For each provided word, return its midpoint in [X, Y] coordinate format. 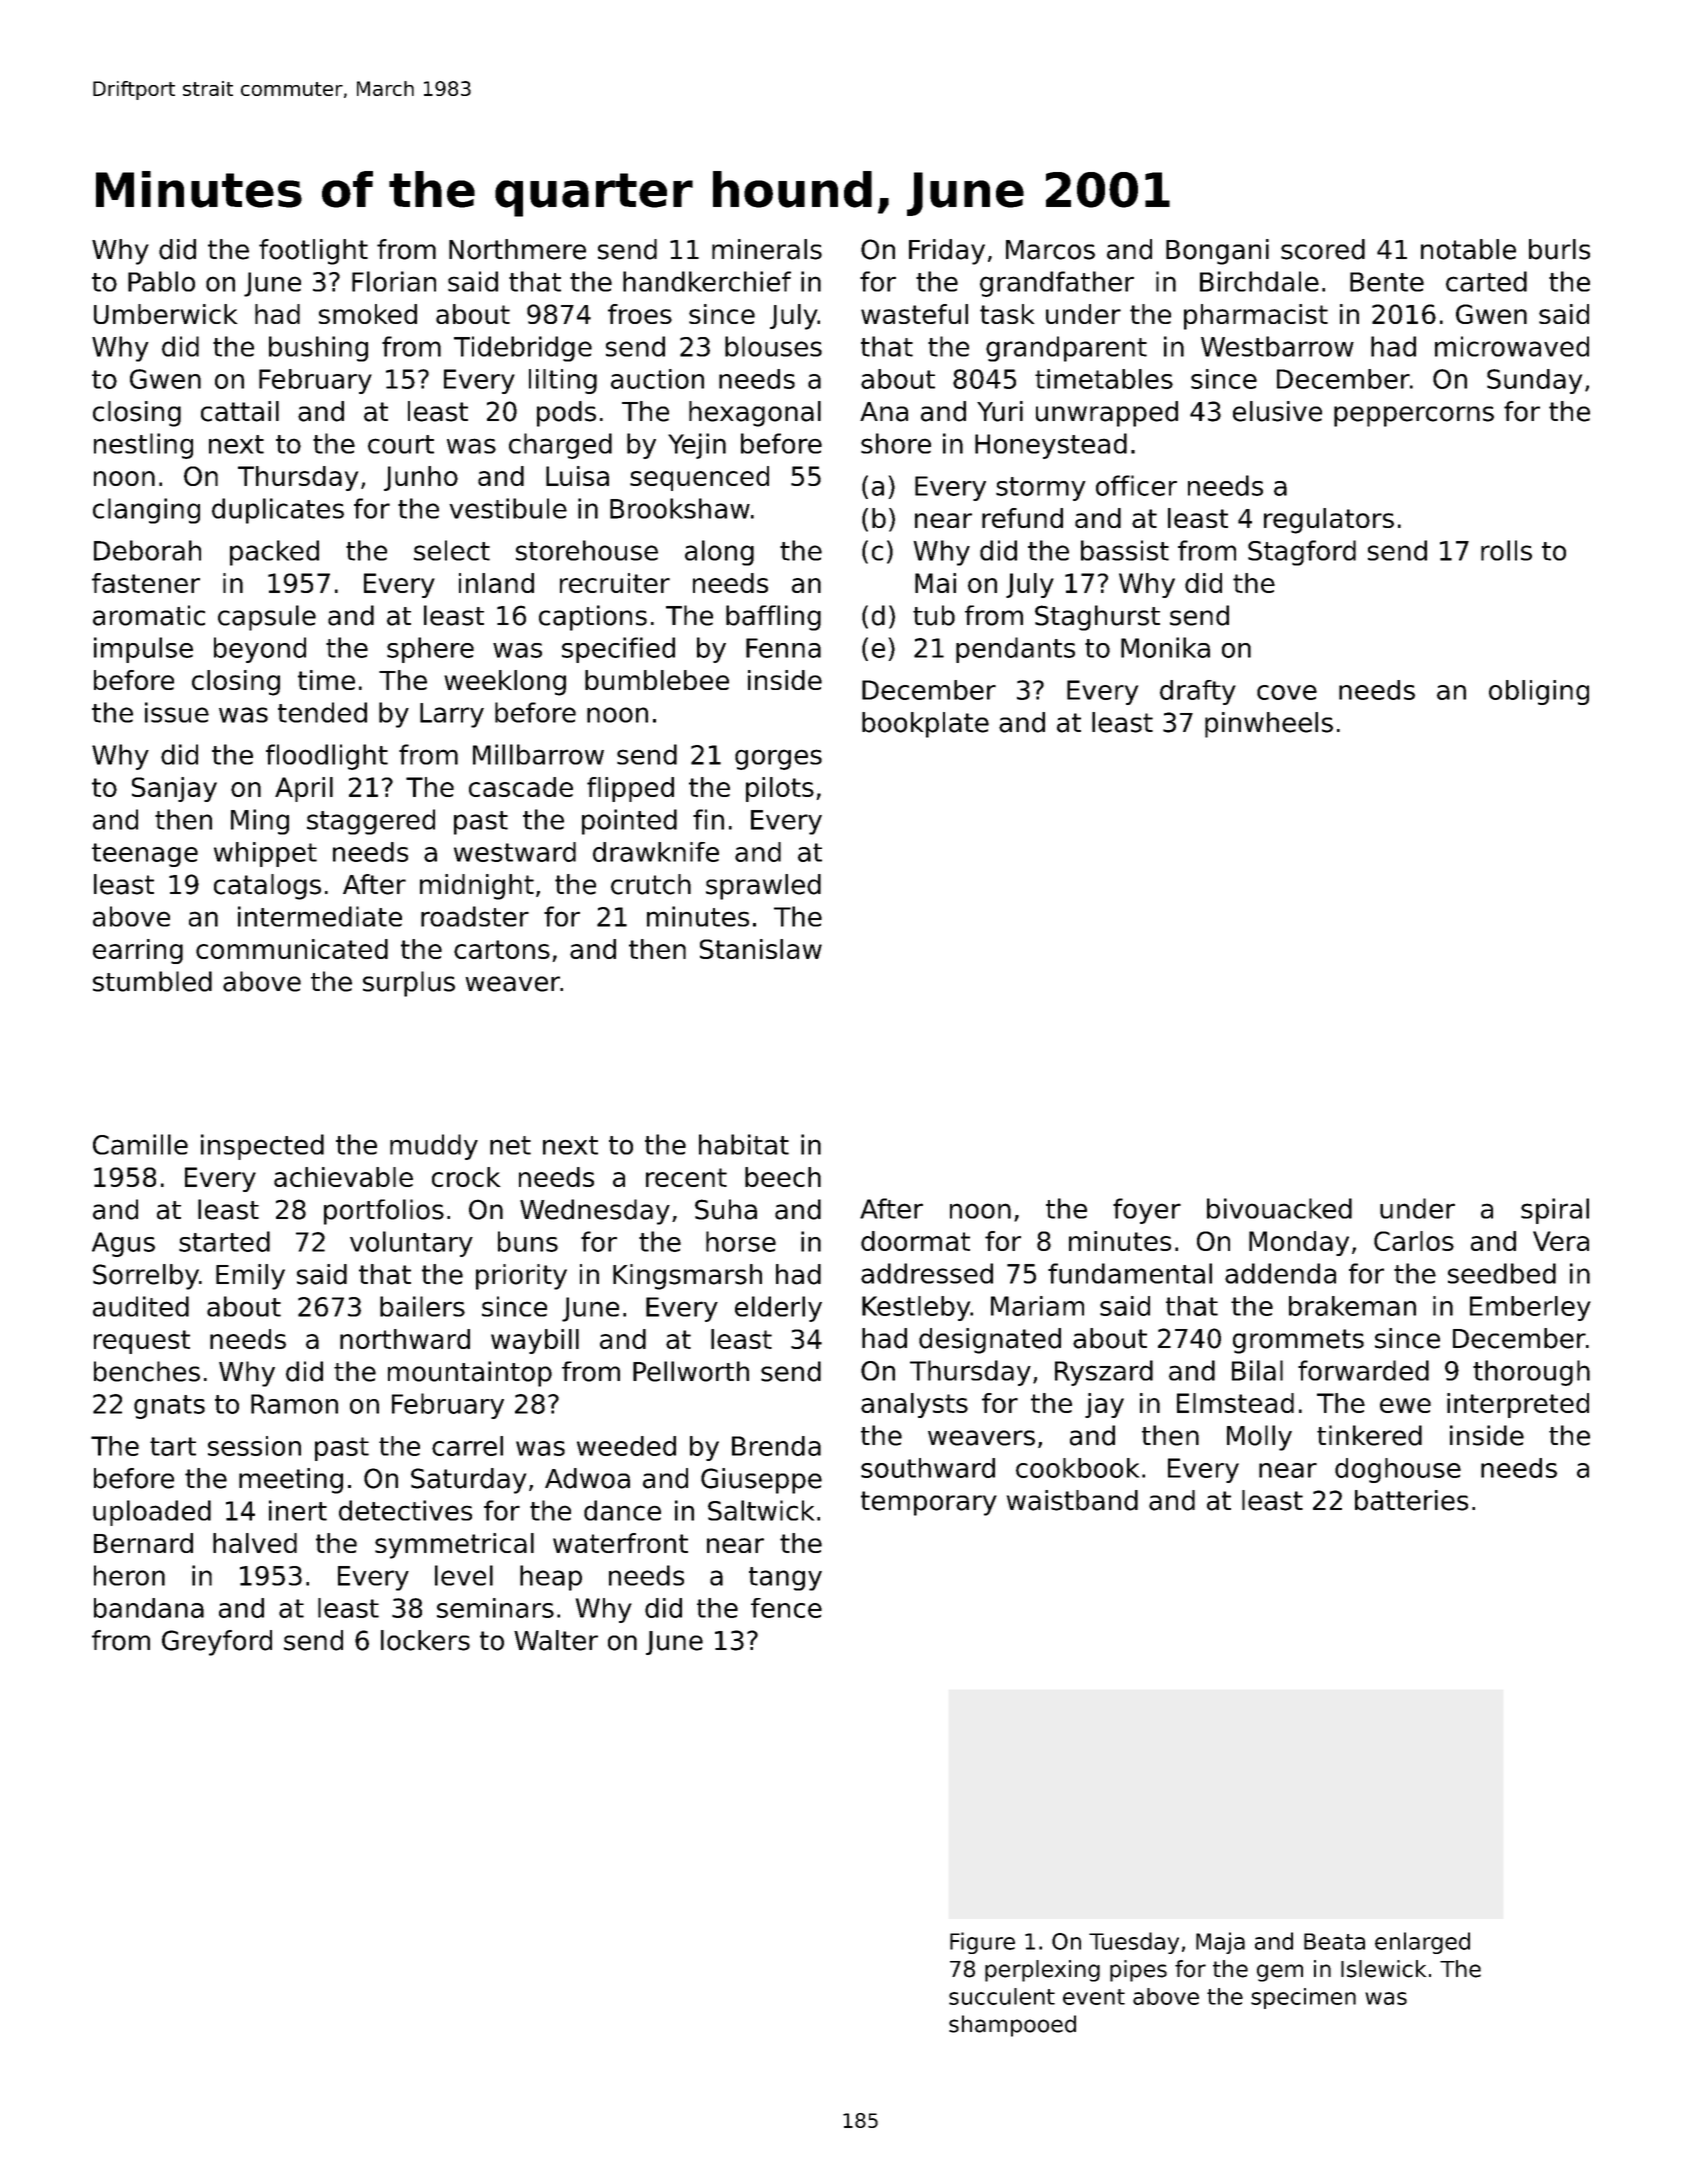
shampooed [1012, 2026]
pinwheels [1269, 725]
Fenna [783, 648]
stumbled [152, 981]
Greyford [217, 1643]
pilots [780, 789]
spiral [1555, 1211]
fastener [146, 583]
